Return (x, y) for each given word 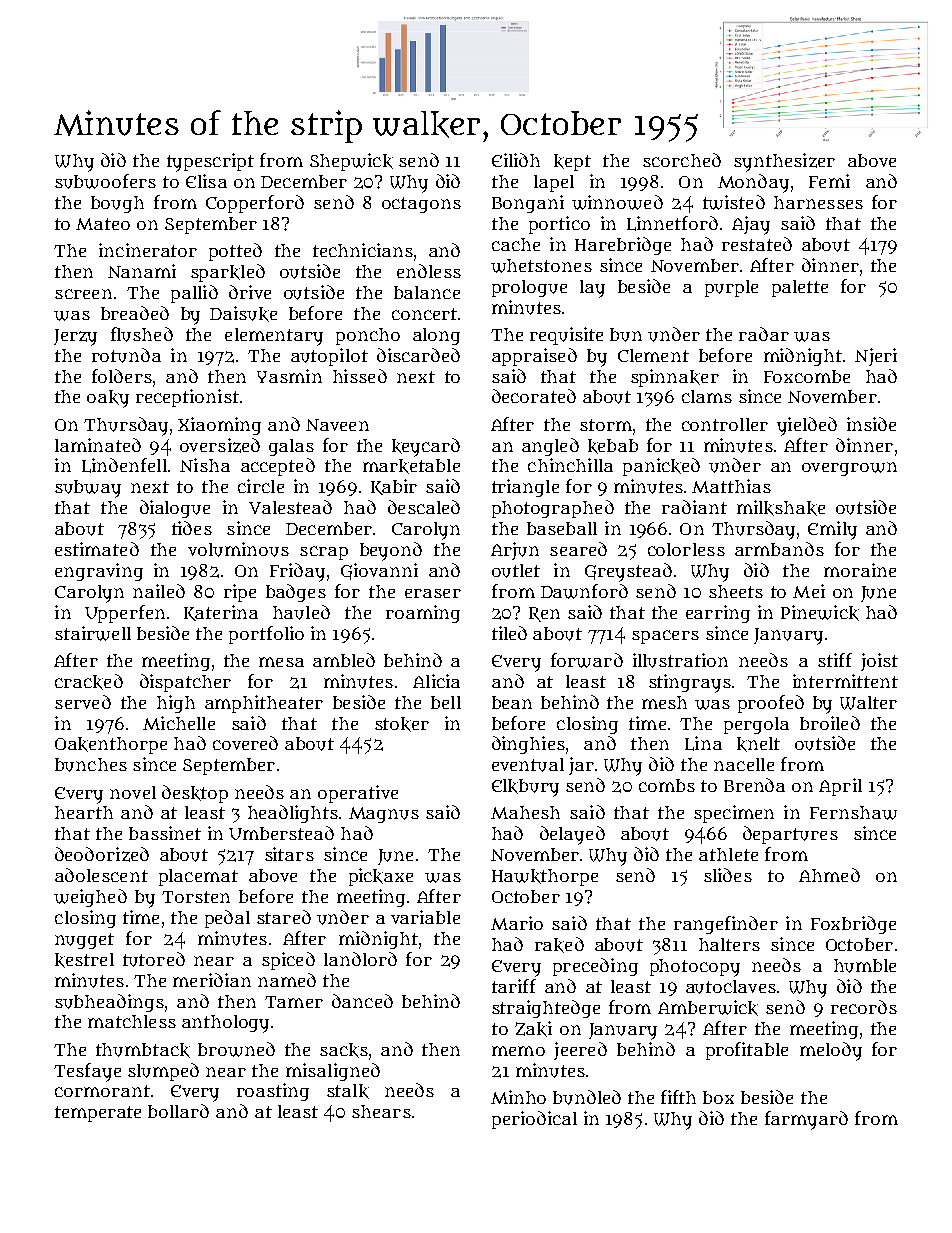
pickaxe (381, 877)
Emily (832, 530)
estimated (97, 549)
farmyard (806, 1120)
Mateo (103, 224)
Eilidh (516, 160)
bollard (178, 1111)
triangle (525, 488)
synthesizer (784, 162)
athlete (728, 854)
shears (381, 1111)
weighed (90, 898)
